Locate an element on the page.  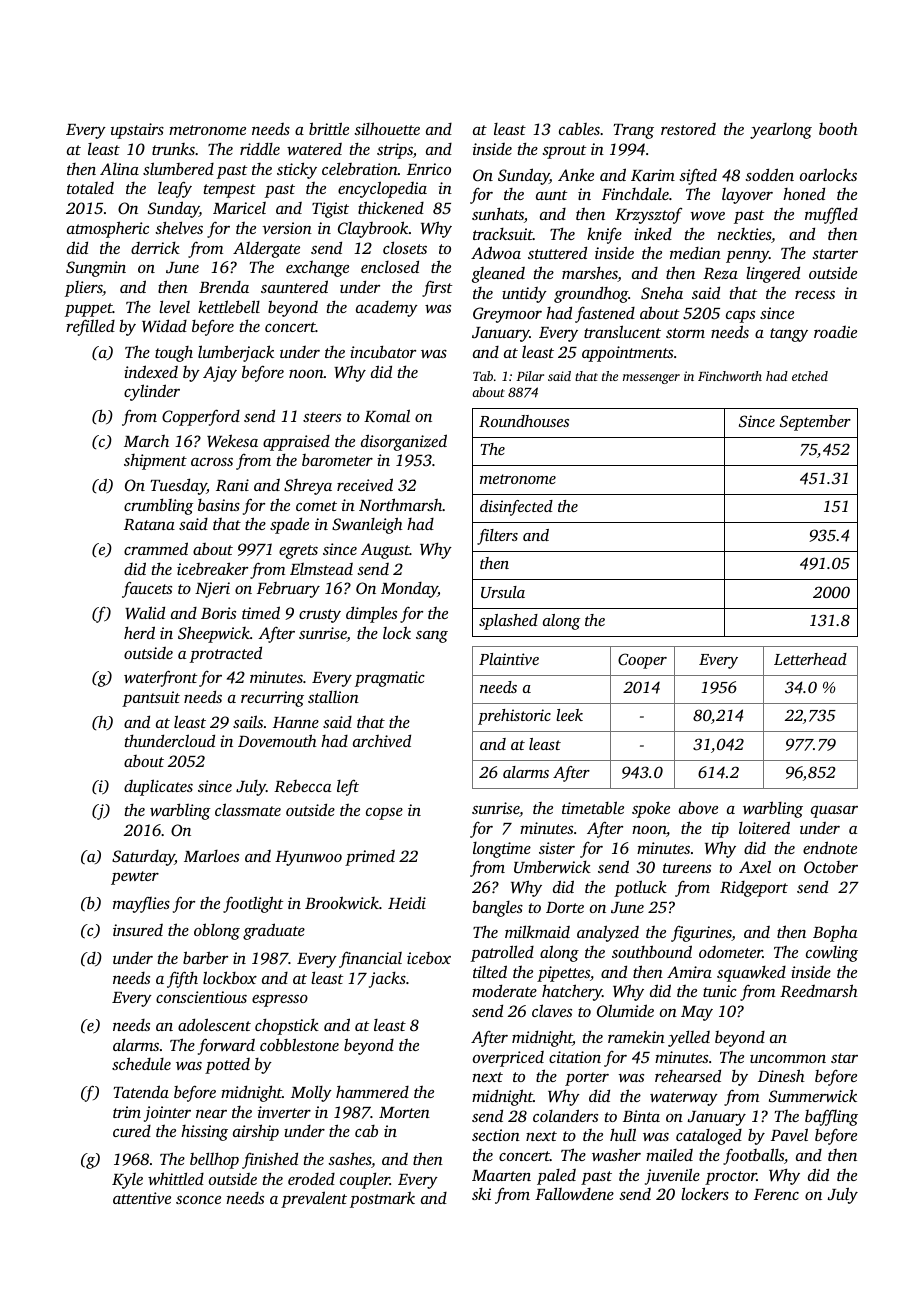
tureens is located at coordinates (687, 868).
